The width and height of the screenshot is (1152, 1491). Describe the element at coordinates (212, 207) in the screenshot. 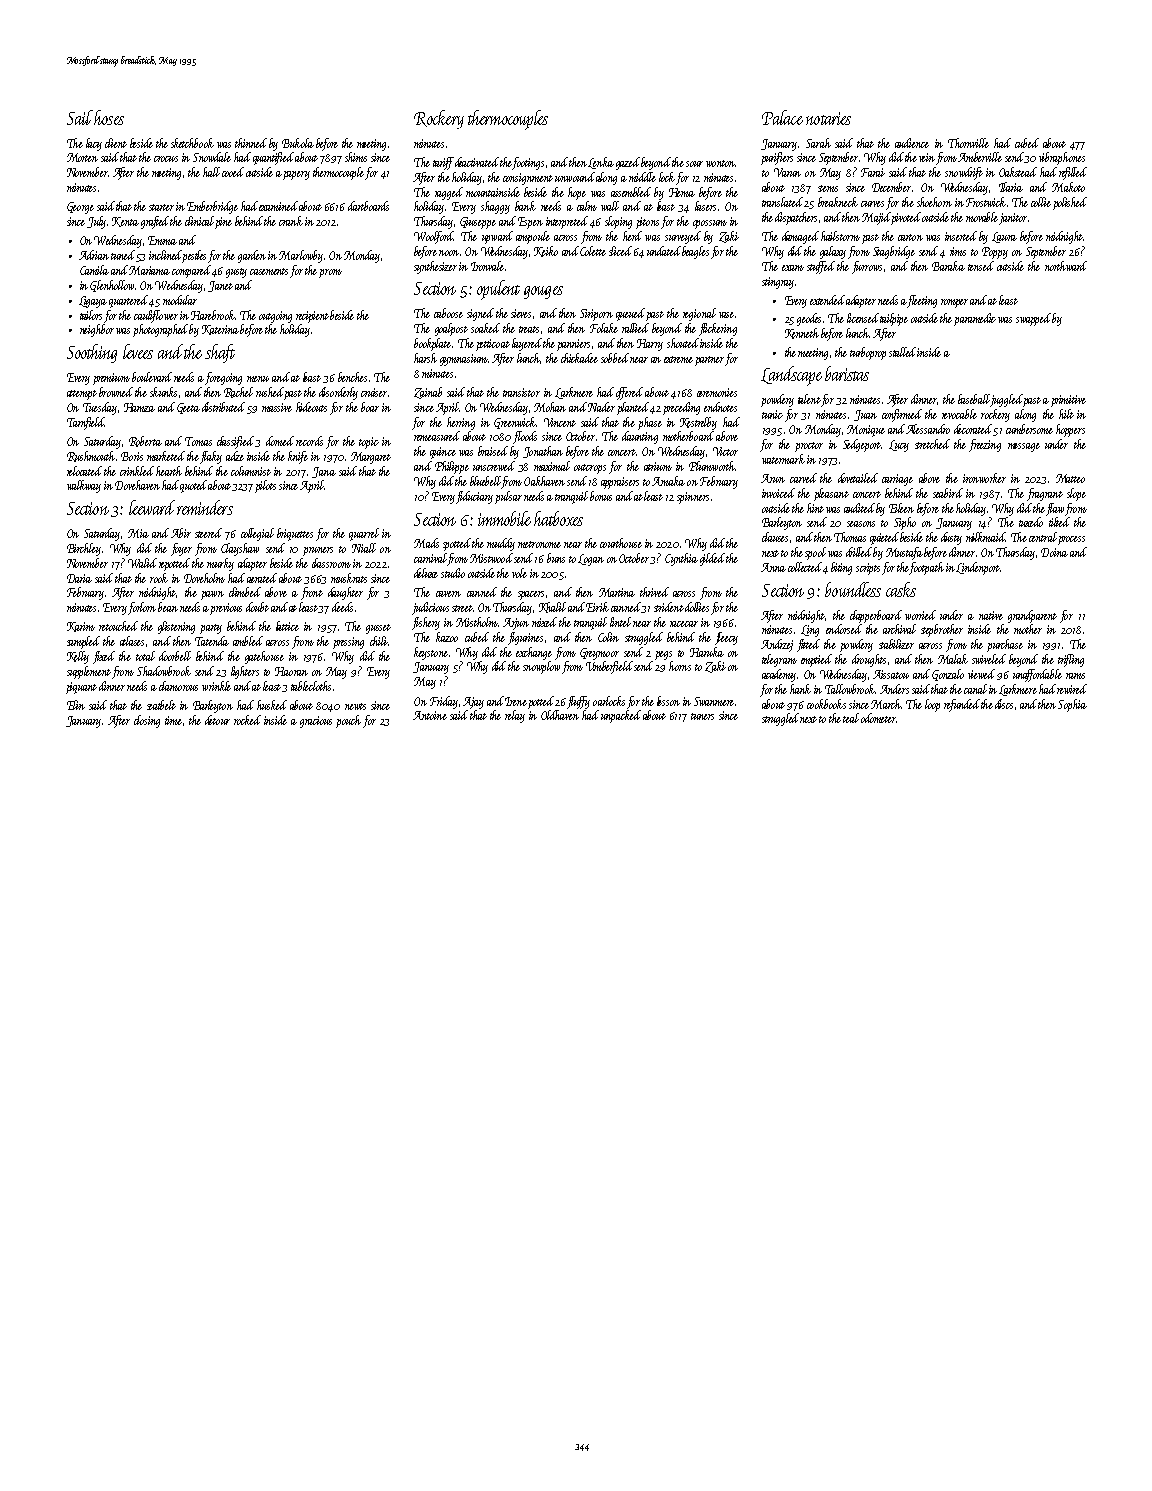

I see `Emberbridge` at that location.
